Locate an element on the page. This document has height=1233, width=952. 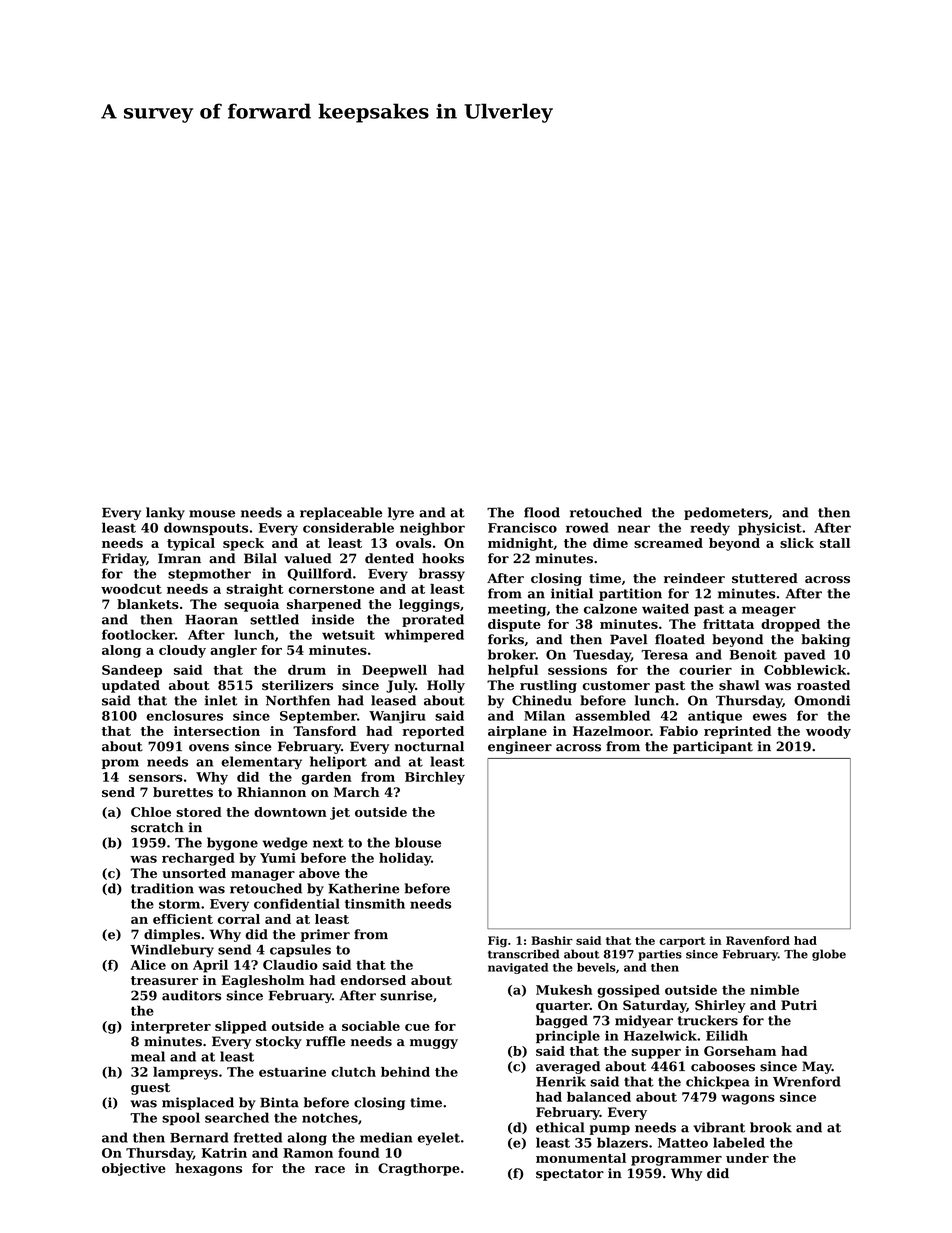
woody is located at coordinates (828, 732).
